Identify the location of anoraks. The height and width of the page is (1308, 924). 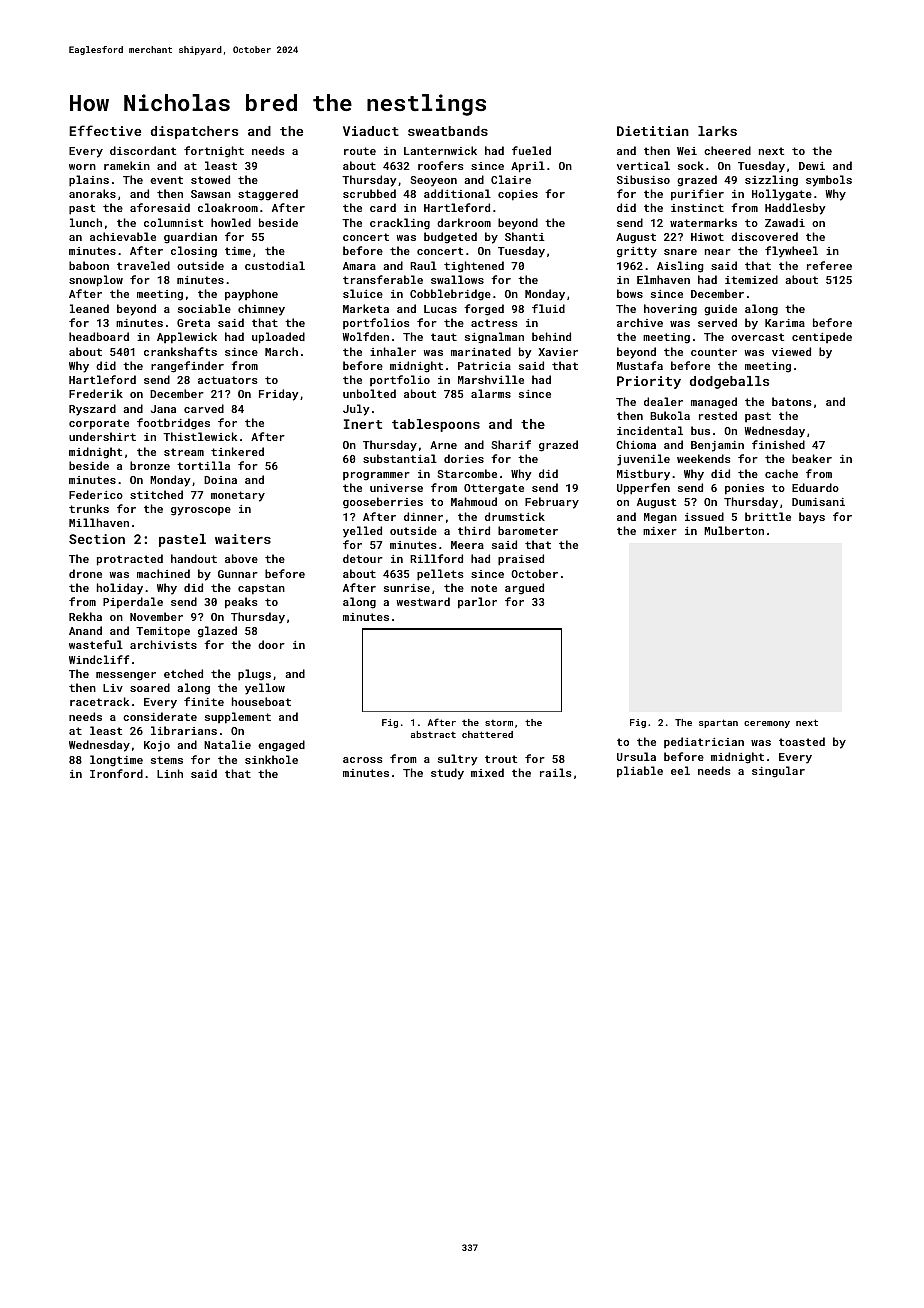
(92, 193).
